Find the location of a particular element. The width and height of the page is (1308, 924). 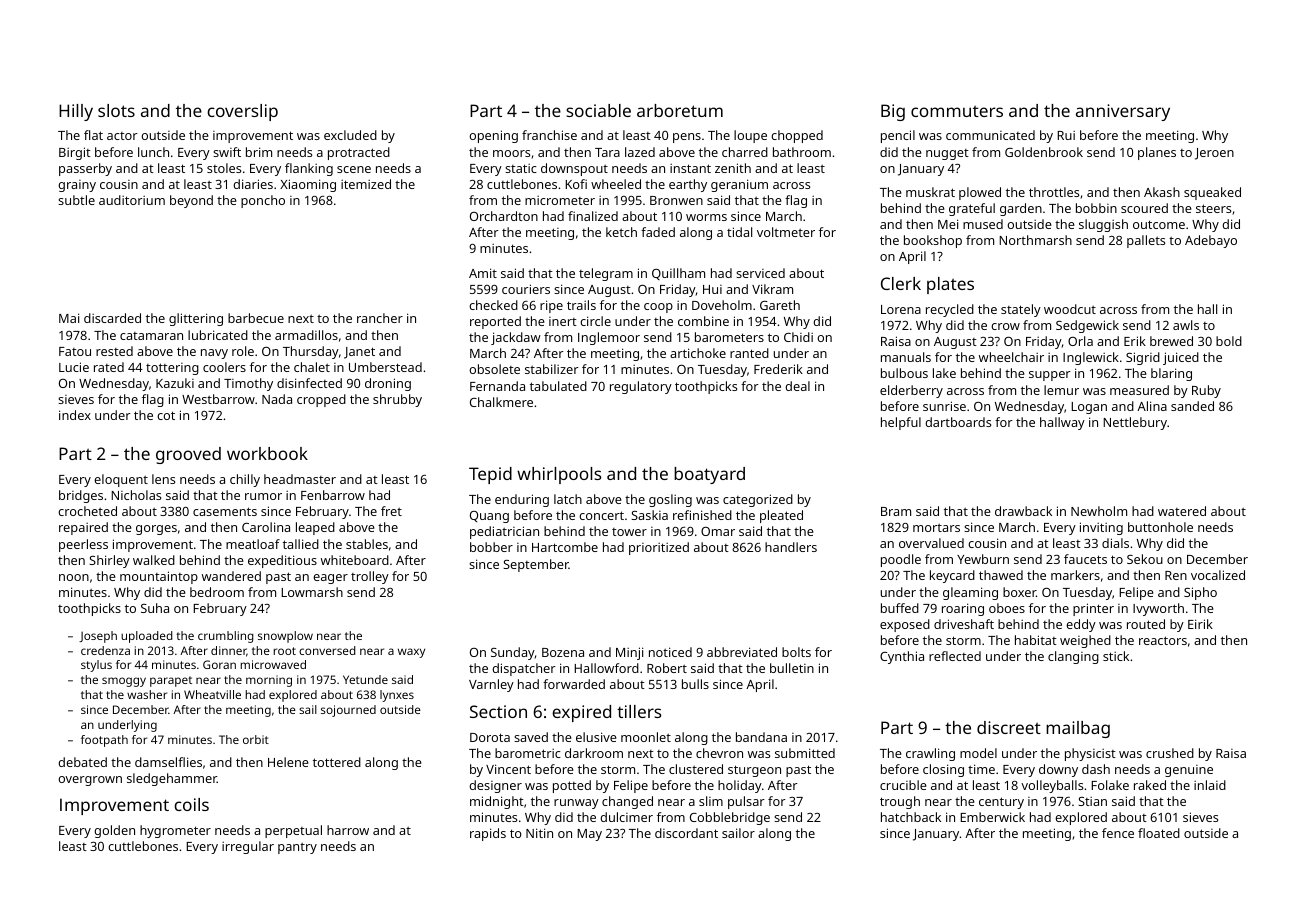

Nettlebury is located at coordinates (1135, 423).
